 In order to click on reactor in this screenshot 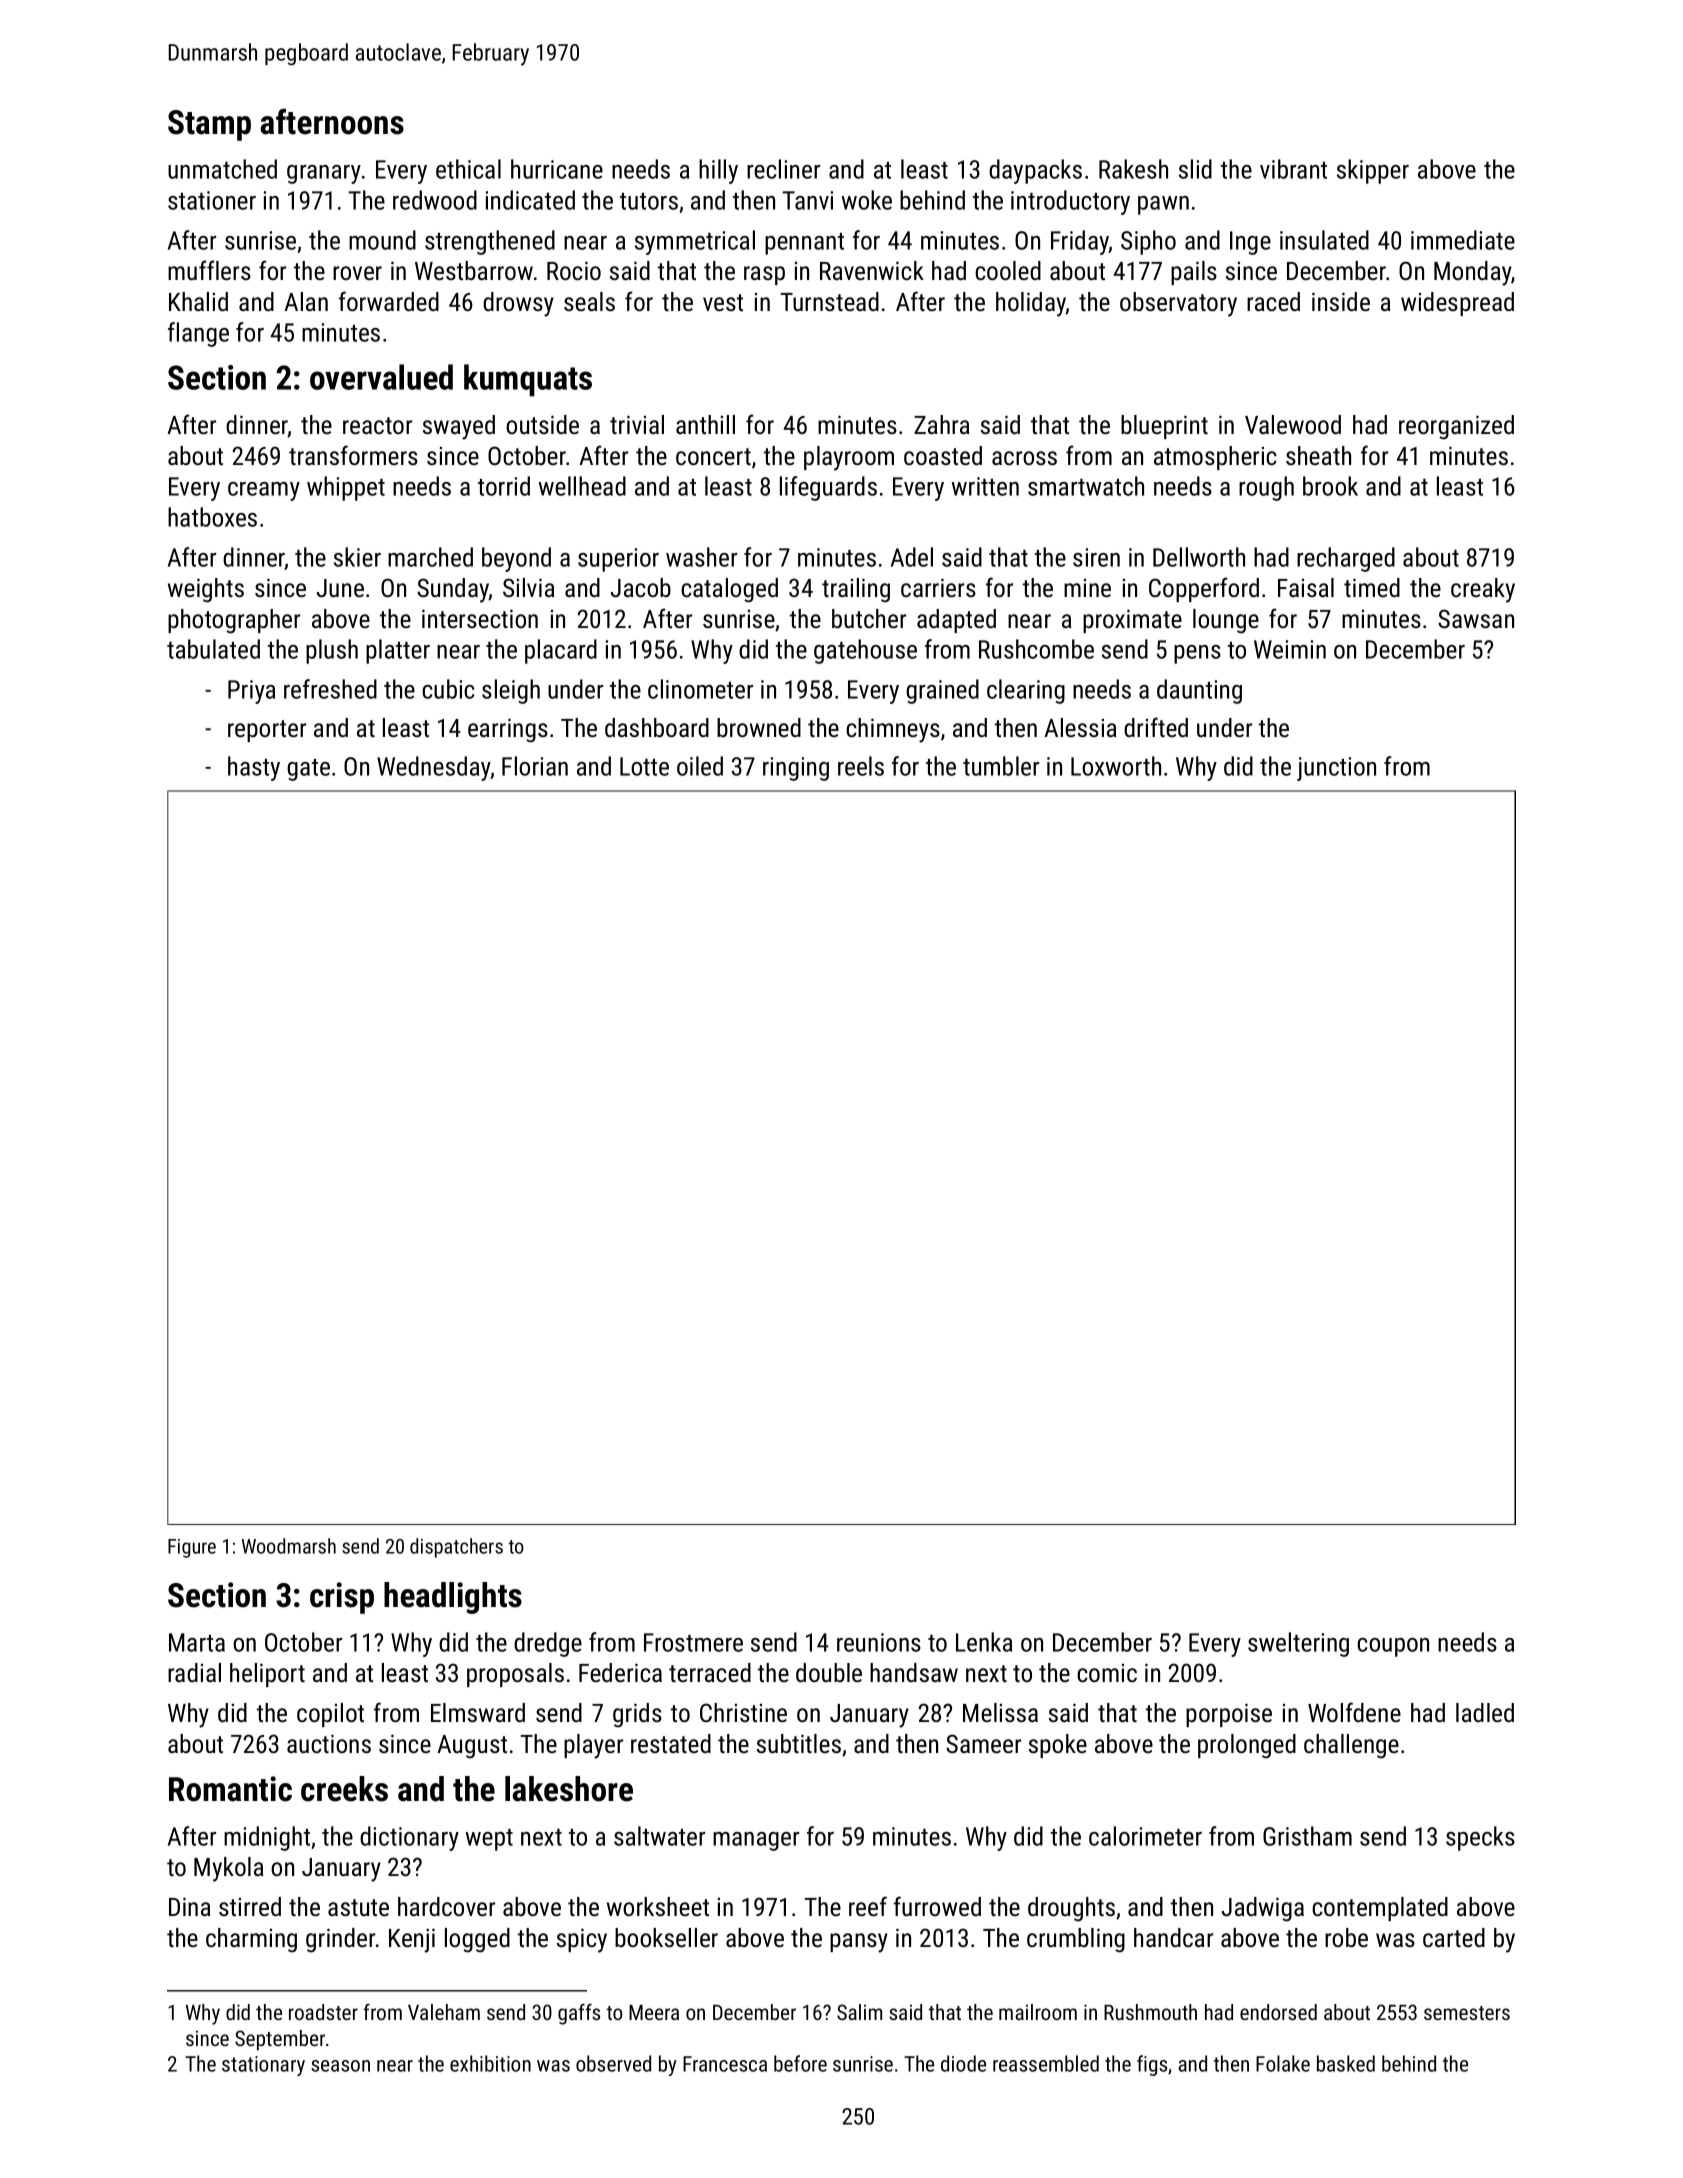, I will do `click(377, 425)`.
